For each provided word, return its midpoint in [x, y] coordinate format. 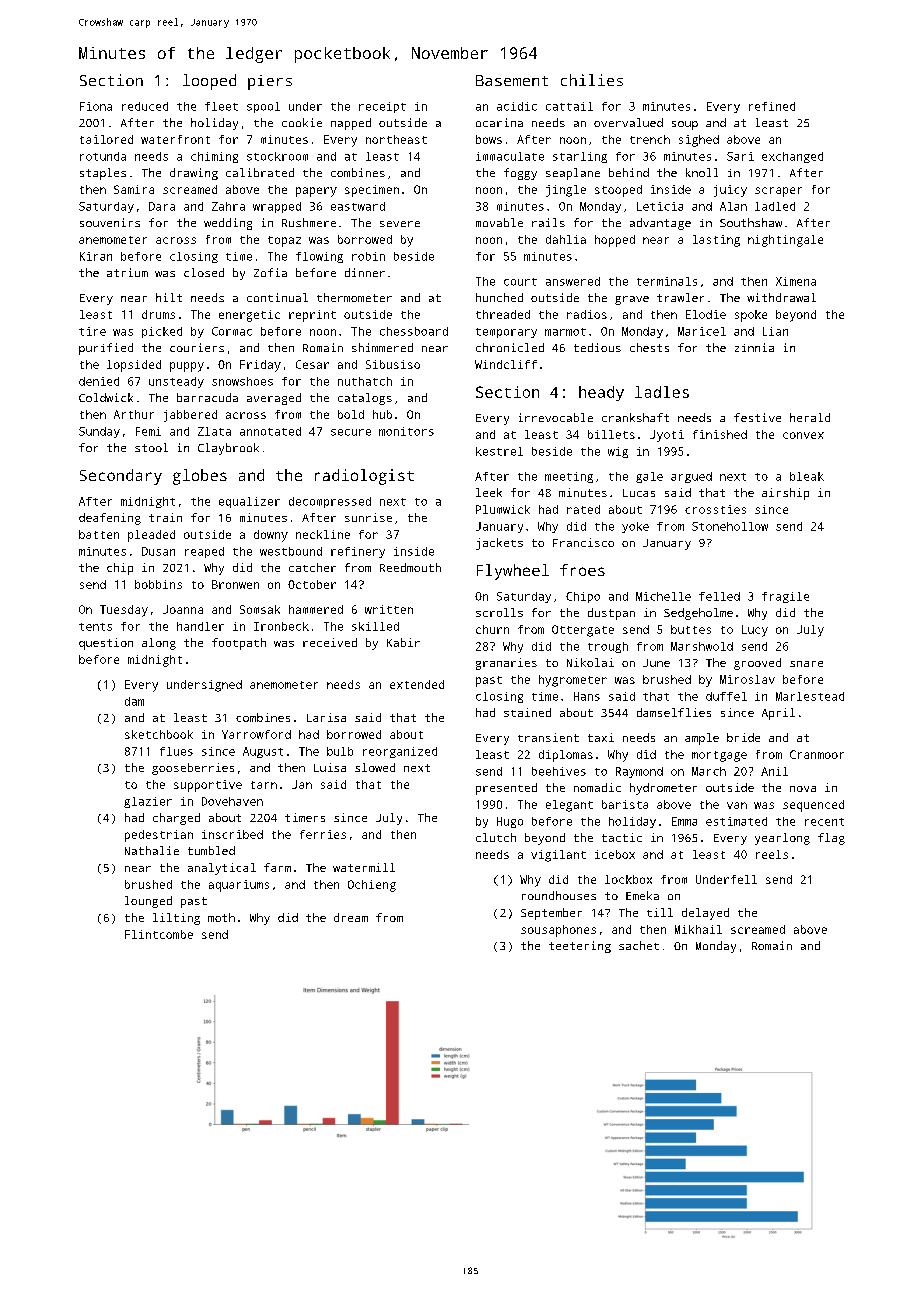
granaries [506, 664]
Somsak [260, 609]
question [106, 644]
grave [632, 300]
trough [608, 647]
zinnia [754, 347]
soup [685, 125]
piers [270, 82]
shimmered [382, 347]
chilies [592, 80]
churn [492, 629]
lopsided [134, 366]
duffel [726, 696]
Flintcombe [159, 934]
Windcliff [506, 364]
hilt [169, 297]
